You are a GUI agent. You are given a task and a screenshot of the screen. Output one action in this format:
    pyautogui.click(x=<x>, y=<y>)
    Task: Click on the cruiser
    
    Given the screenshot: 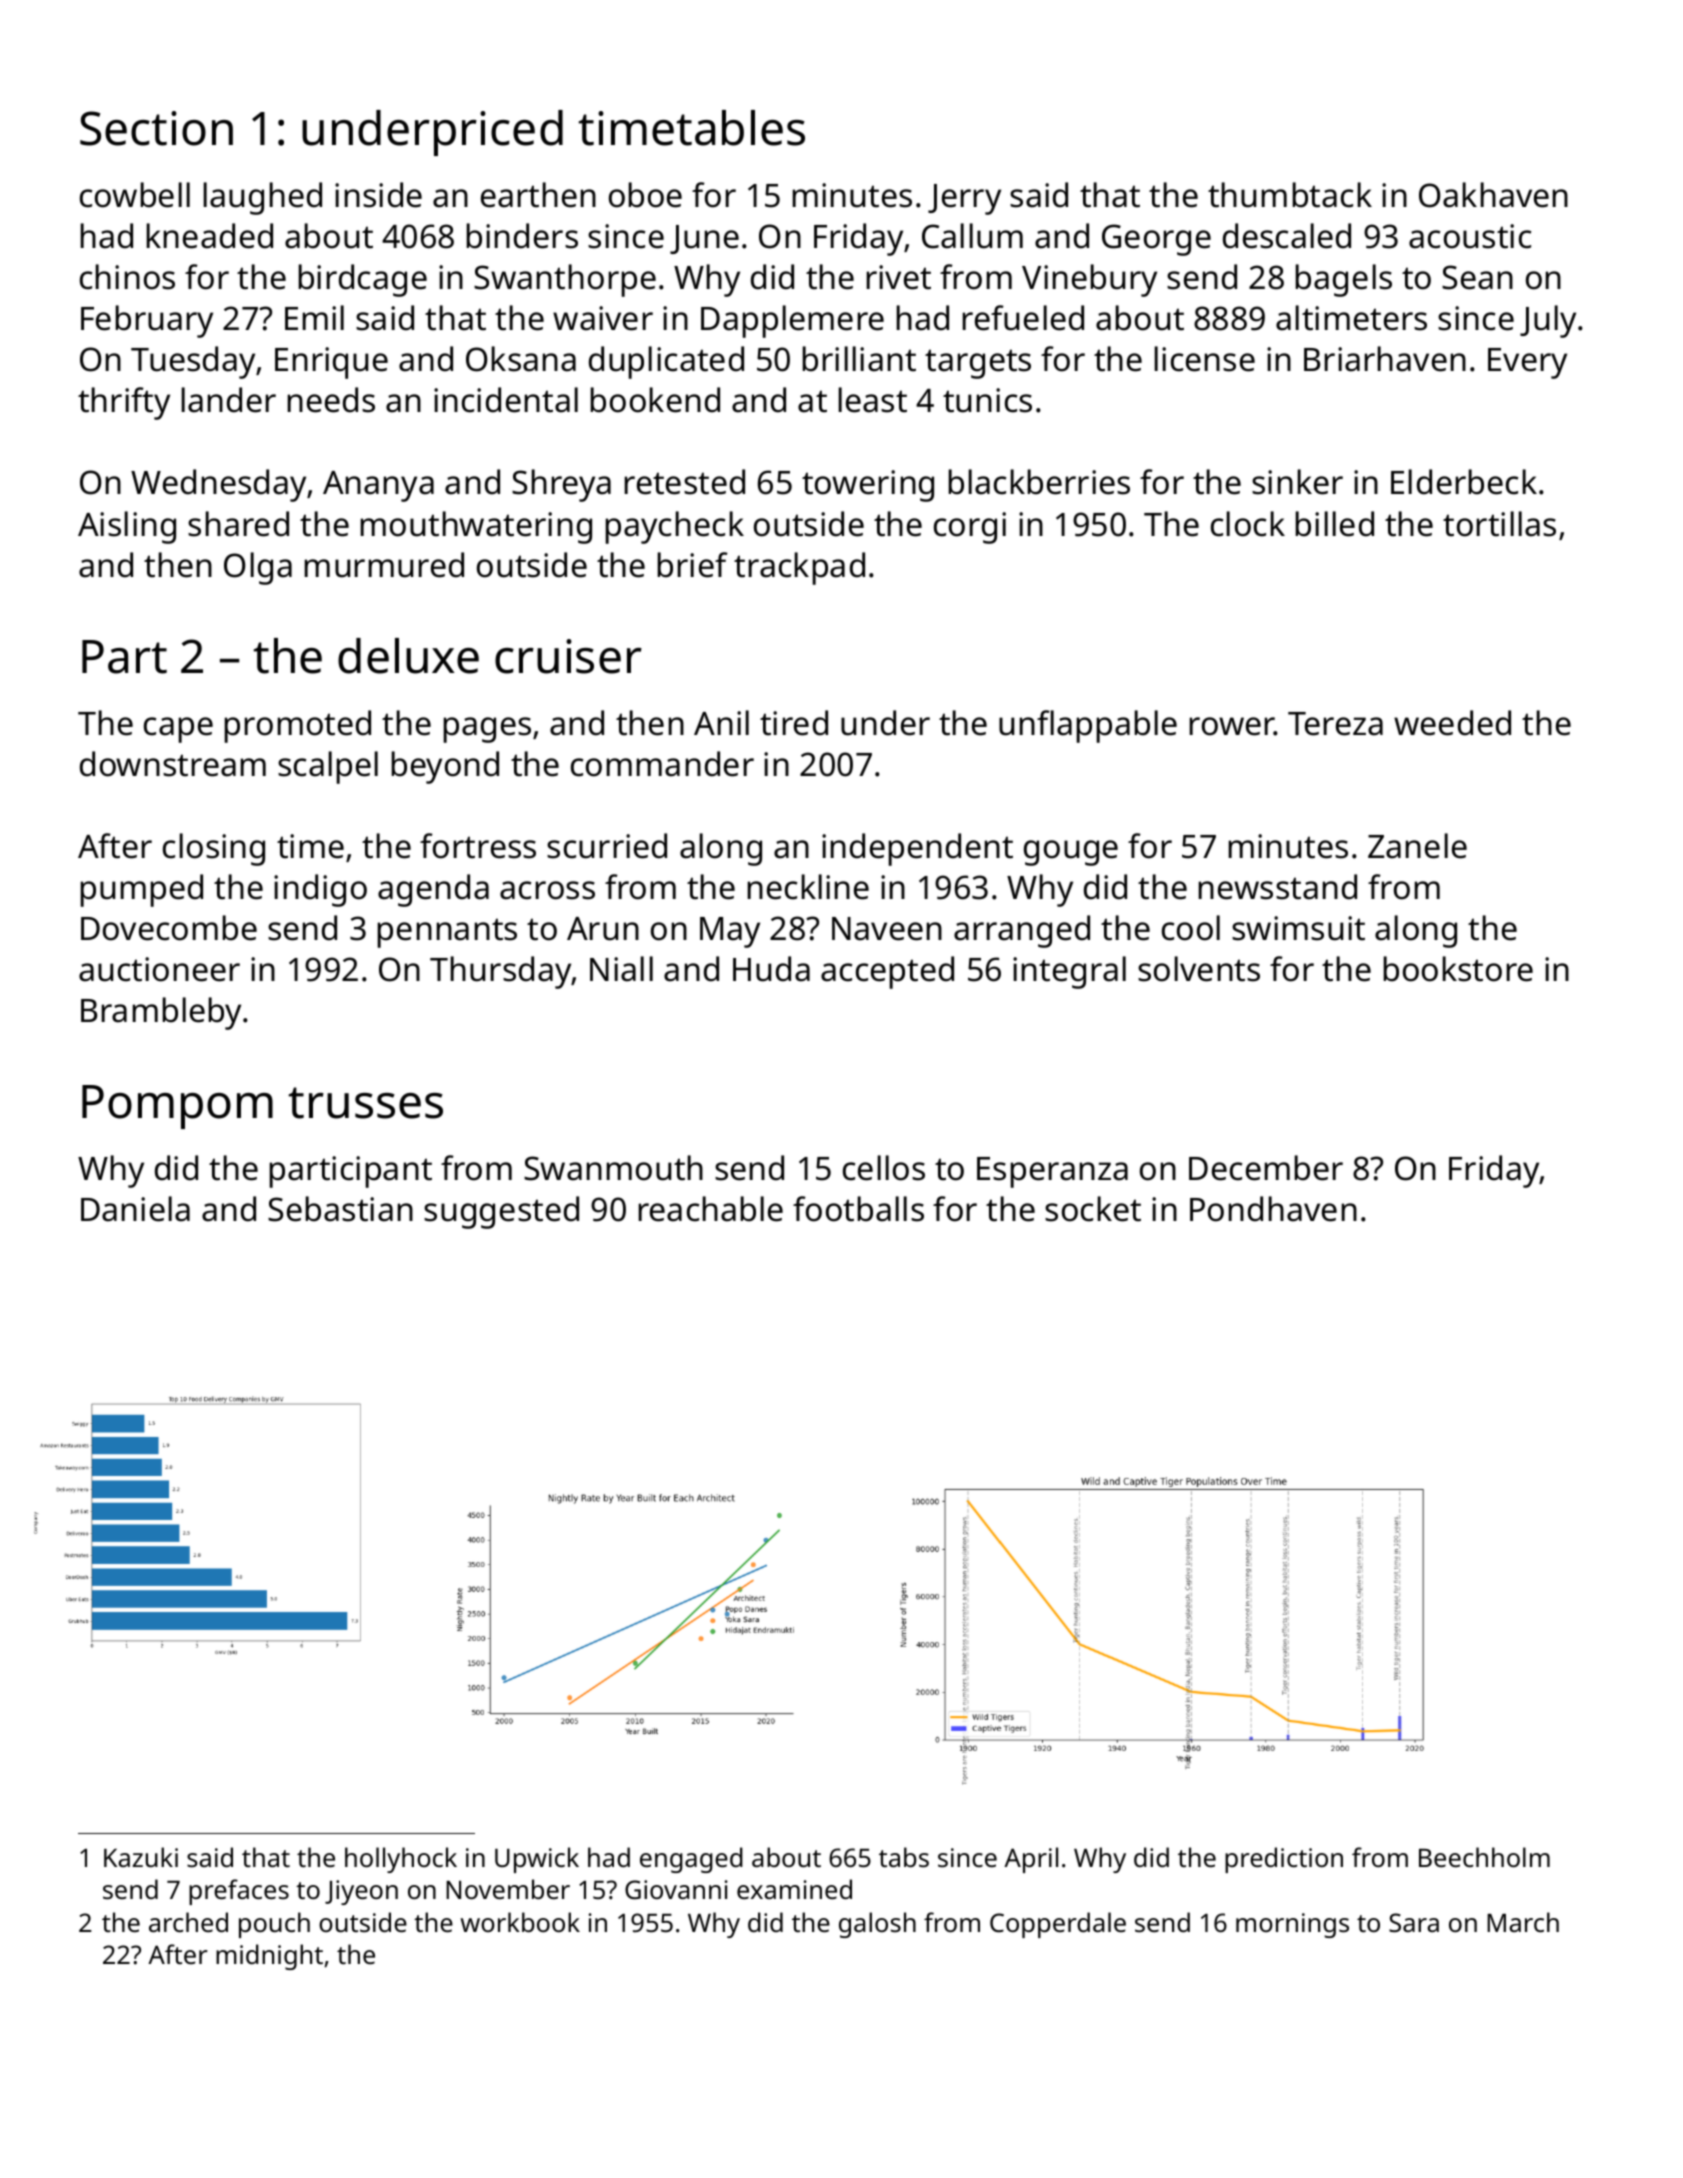 What is the action you would take?
    pyautogui.click(x=568, y=656)
